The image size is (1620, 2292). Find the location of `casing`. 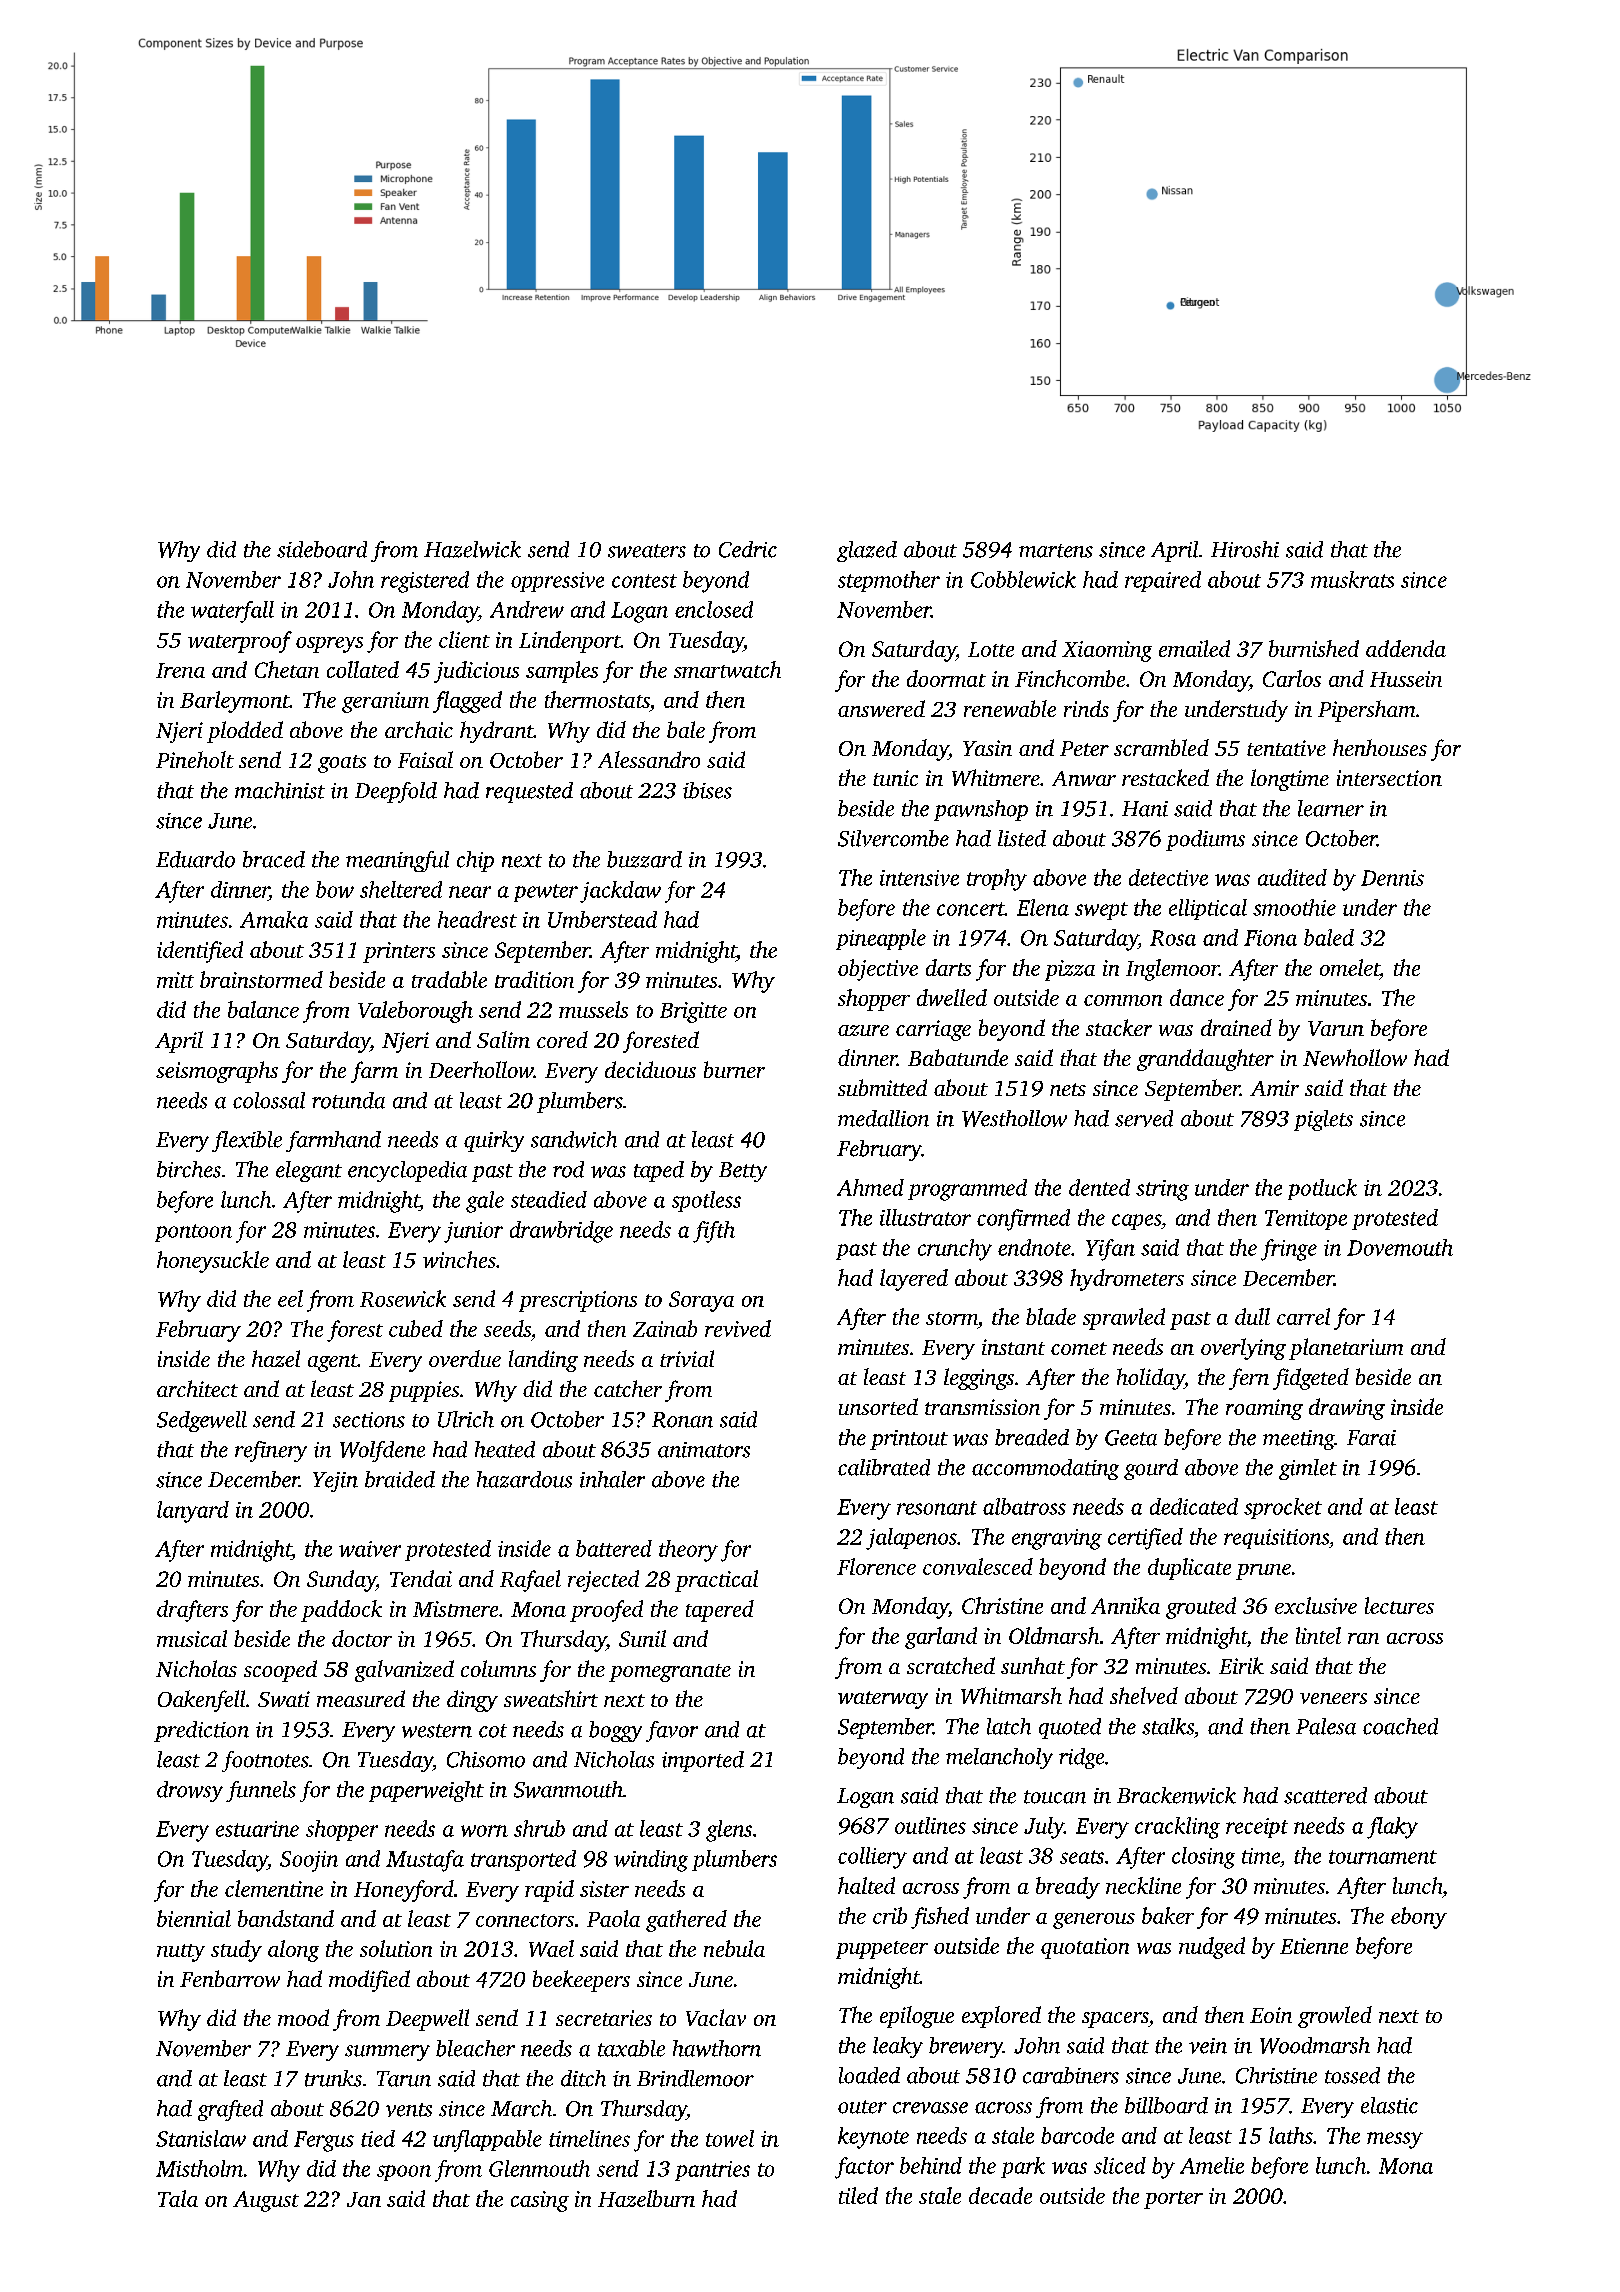

casing is located at coordinates (540, 2201).
